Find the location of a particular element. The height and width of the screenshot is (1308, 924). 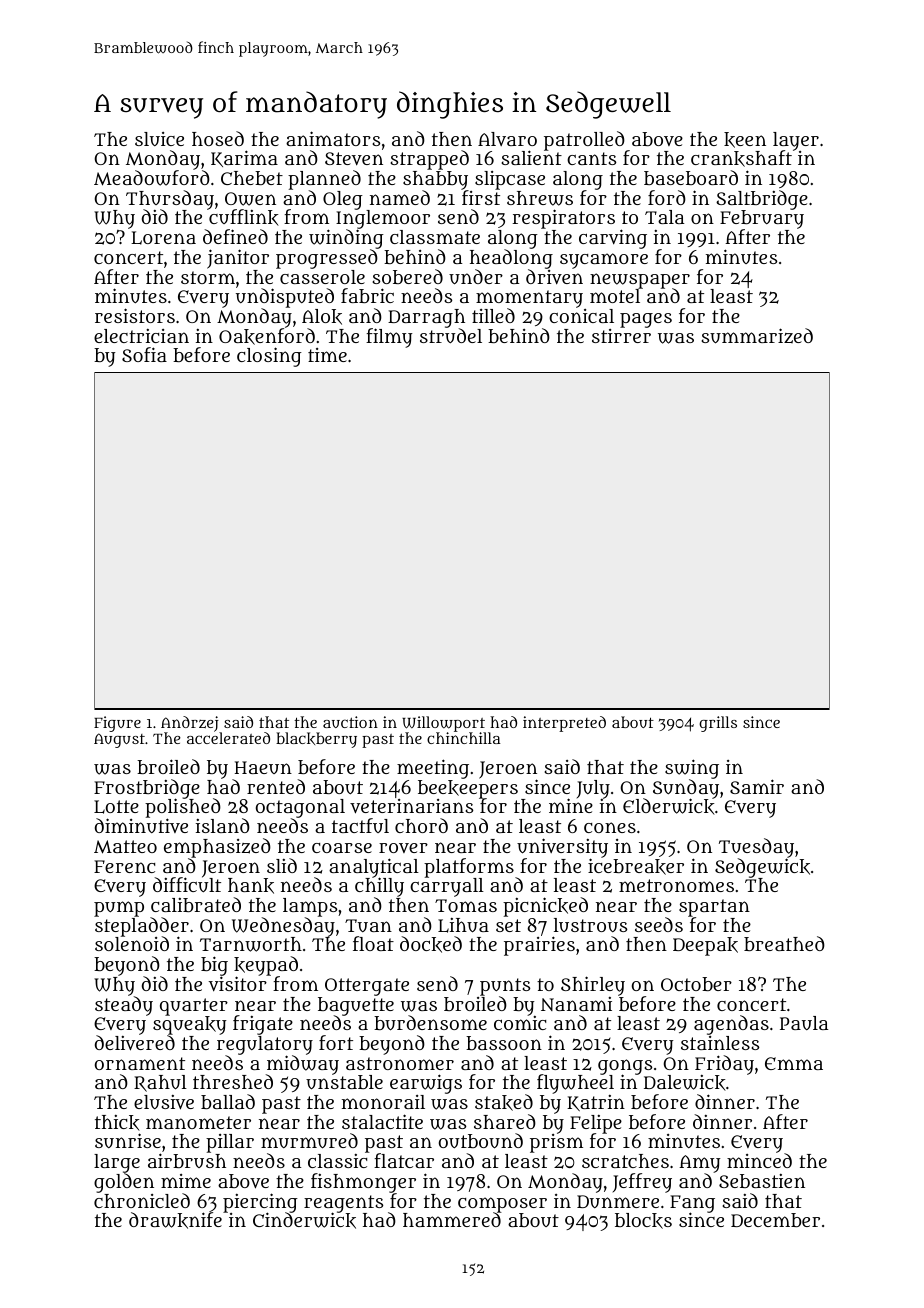

time is located at coordinates (327, 355).
